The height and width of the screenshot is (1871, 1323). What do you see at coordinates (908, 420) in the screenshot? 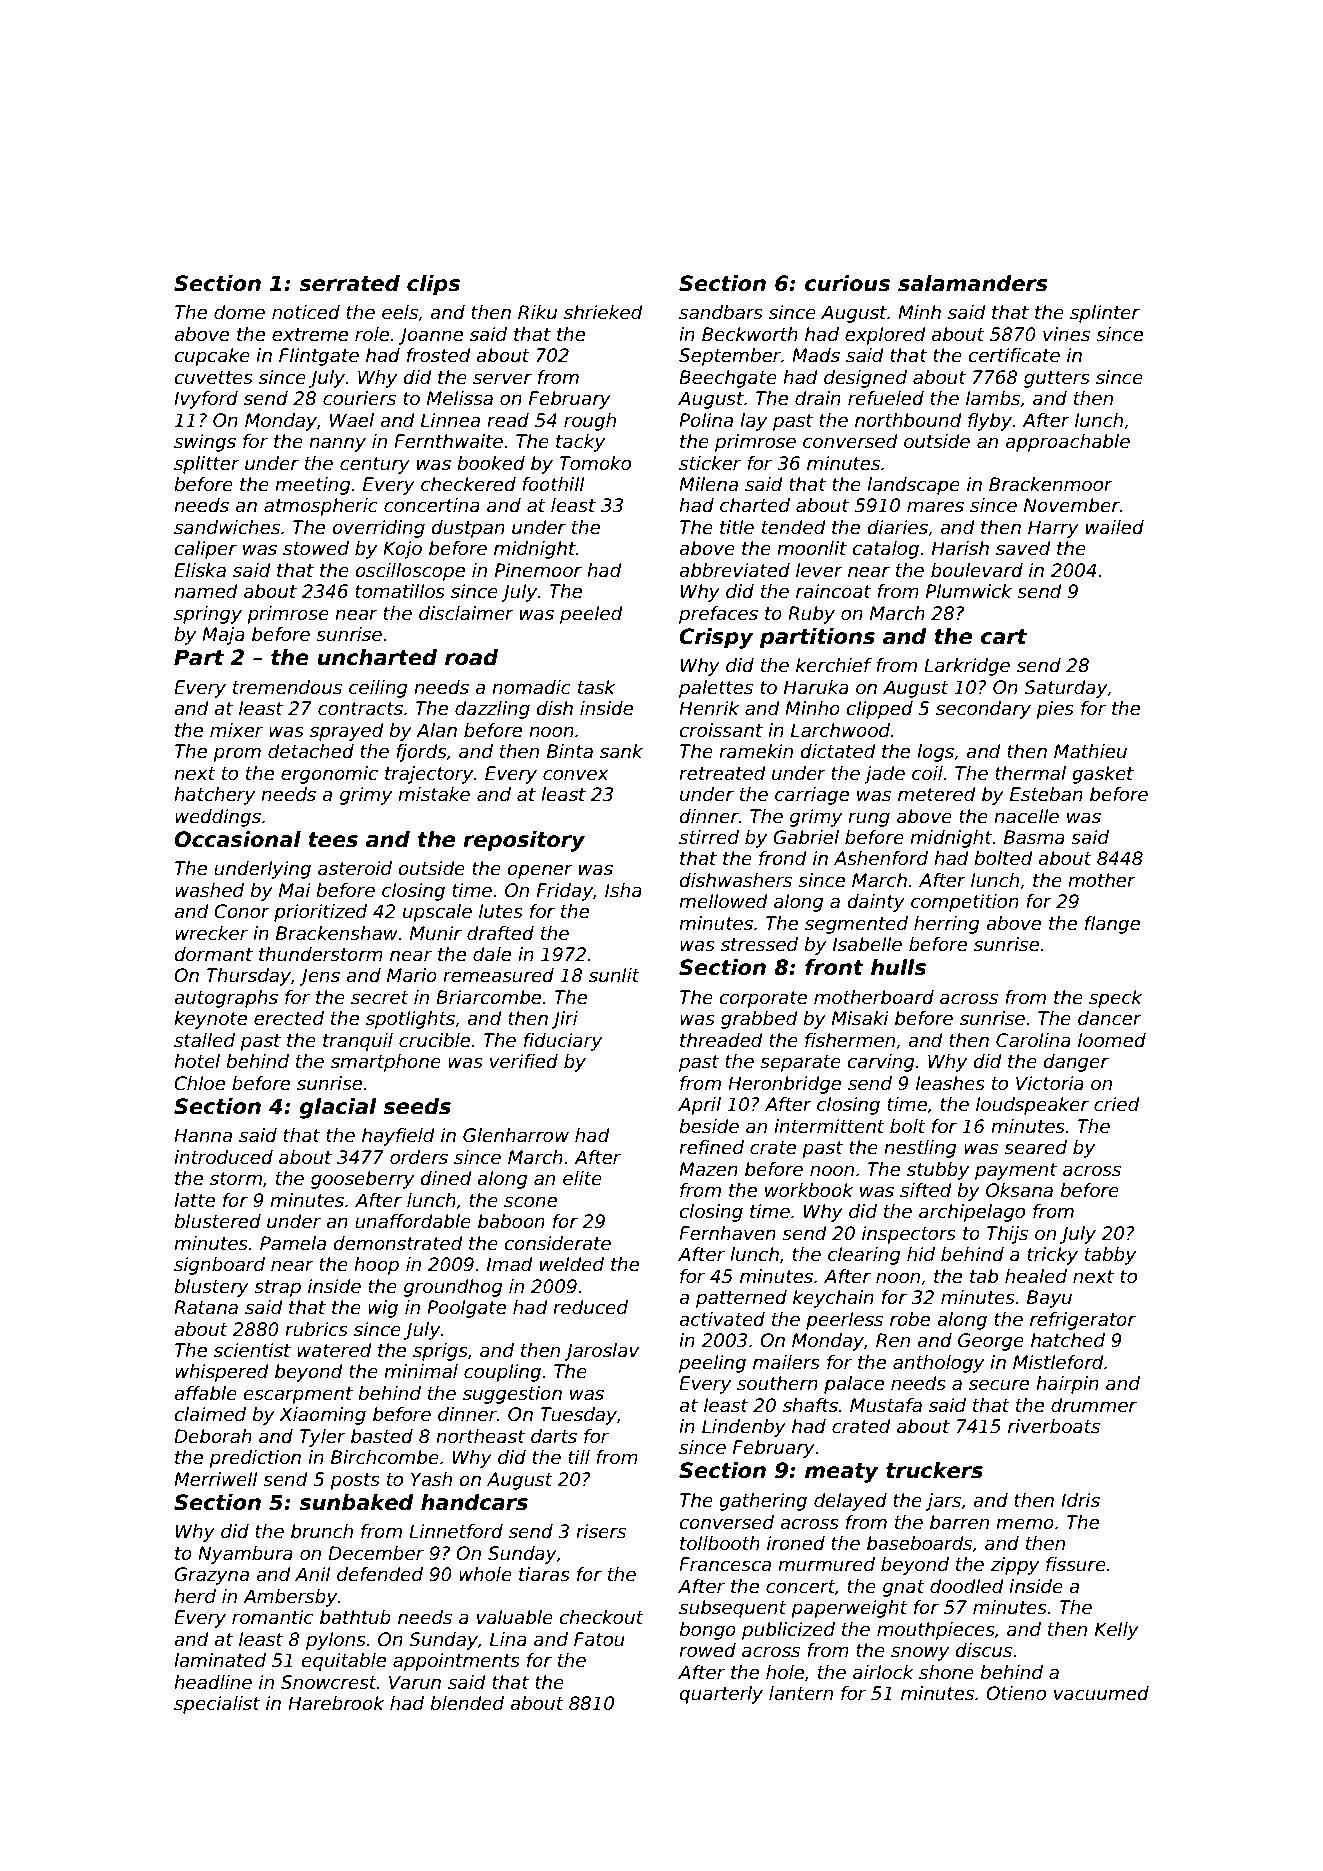
I see `northbound` at bounding box center [908, 420].
